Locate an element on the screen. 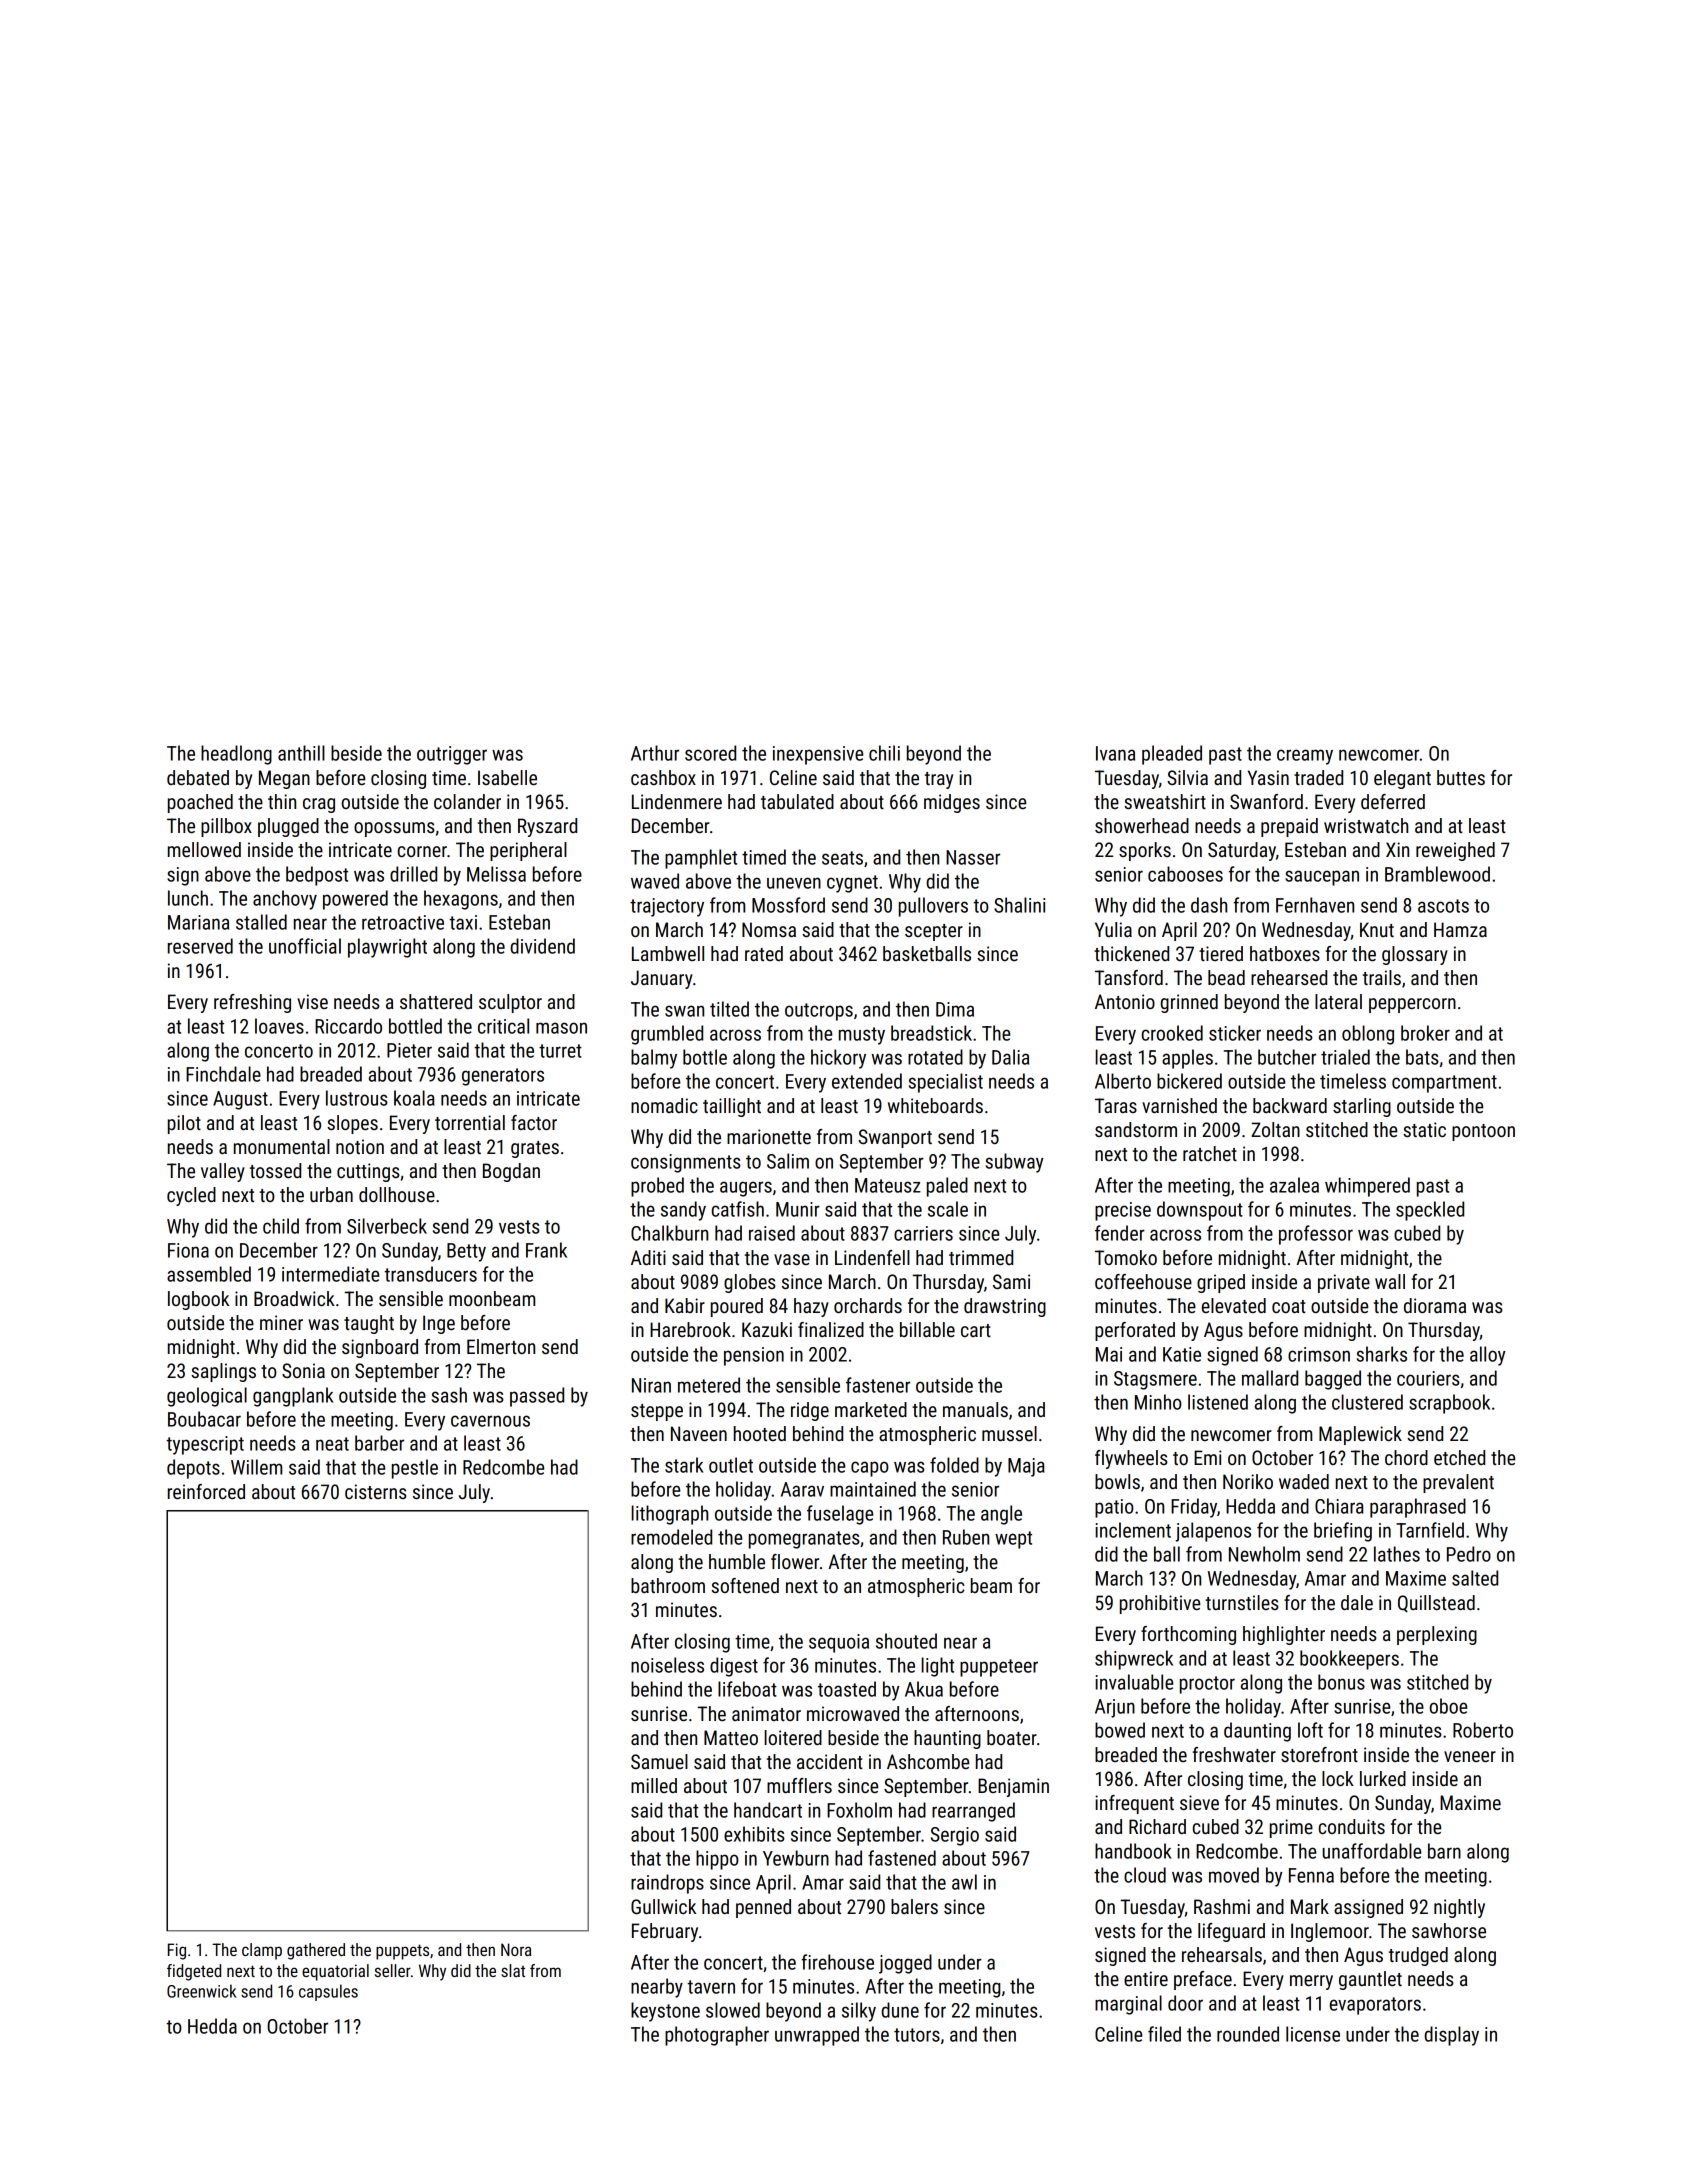  pension is located at coordinates (754, 1356).
